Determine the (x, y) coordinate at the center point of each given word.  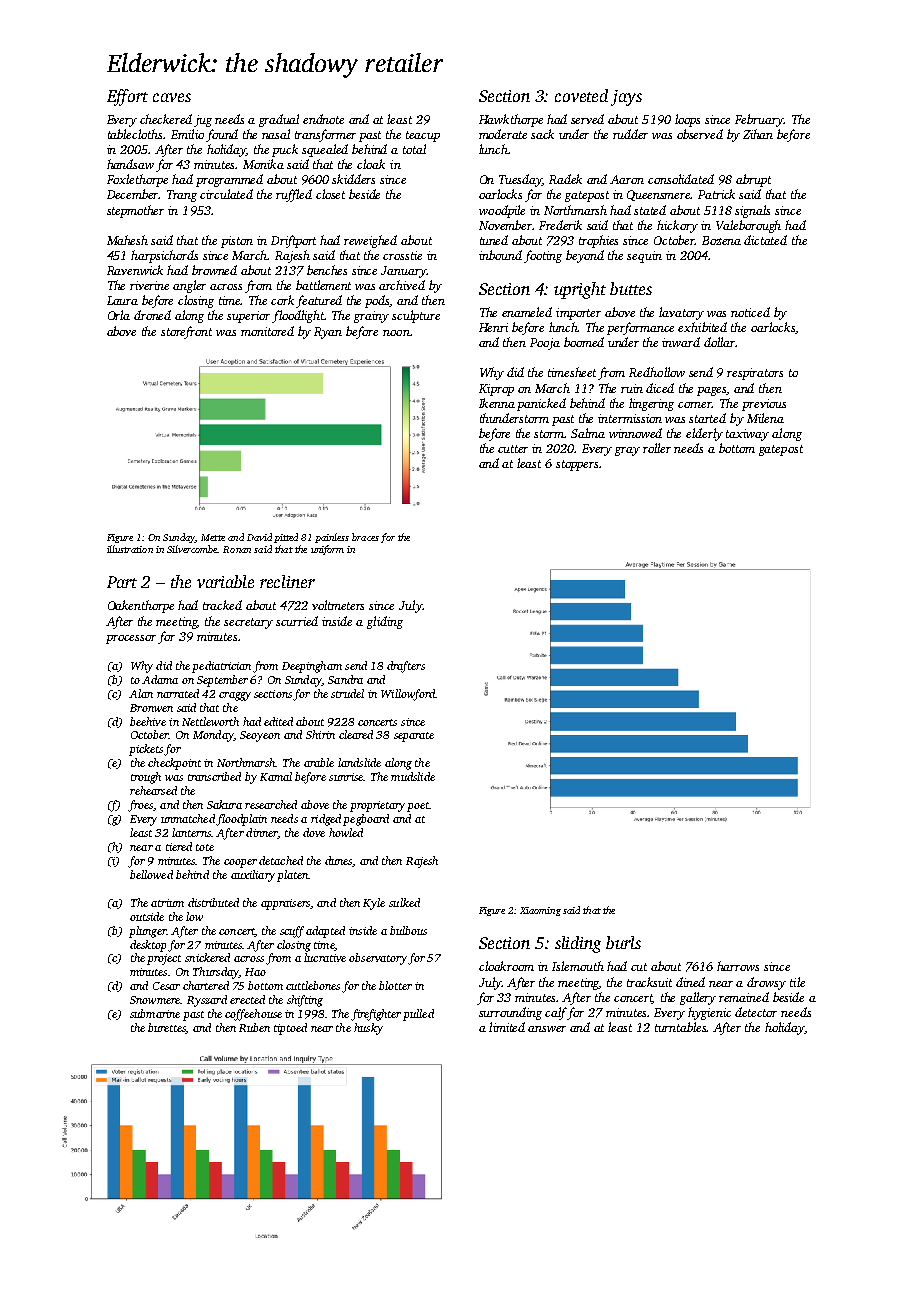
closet (330, 194)
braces (365, 537)
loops (687, 120)
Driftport (293, 241)
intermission (630, 418)
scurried (297, 621)
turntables (681, 1027)
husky (368, 1029)
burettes (167, 1028)
